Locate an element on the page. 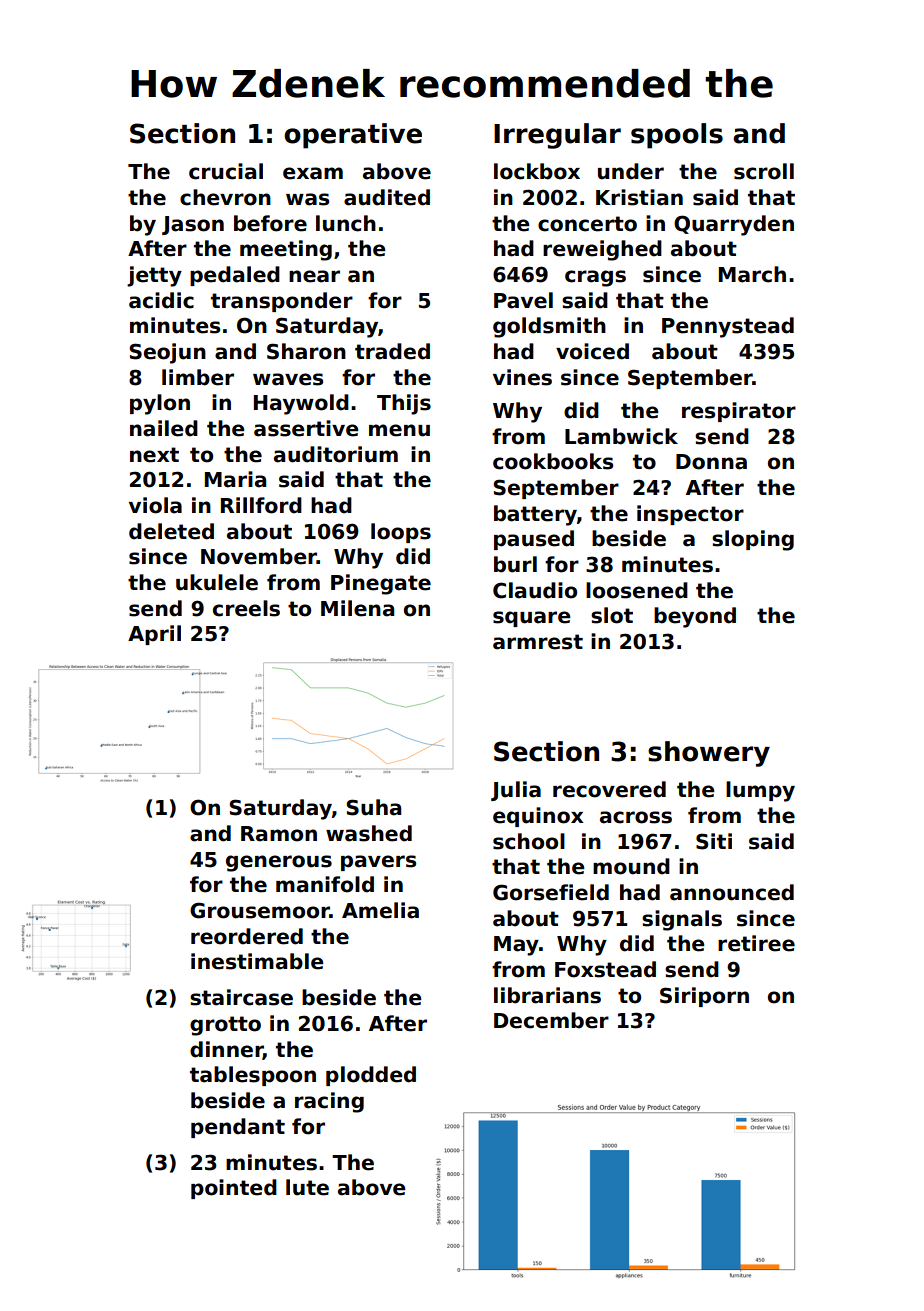  lockbox is located at coordinates (537, 171).
